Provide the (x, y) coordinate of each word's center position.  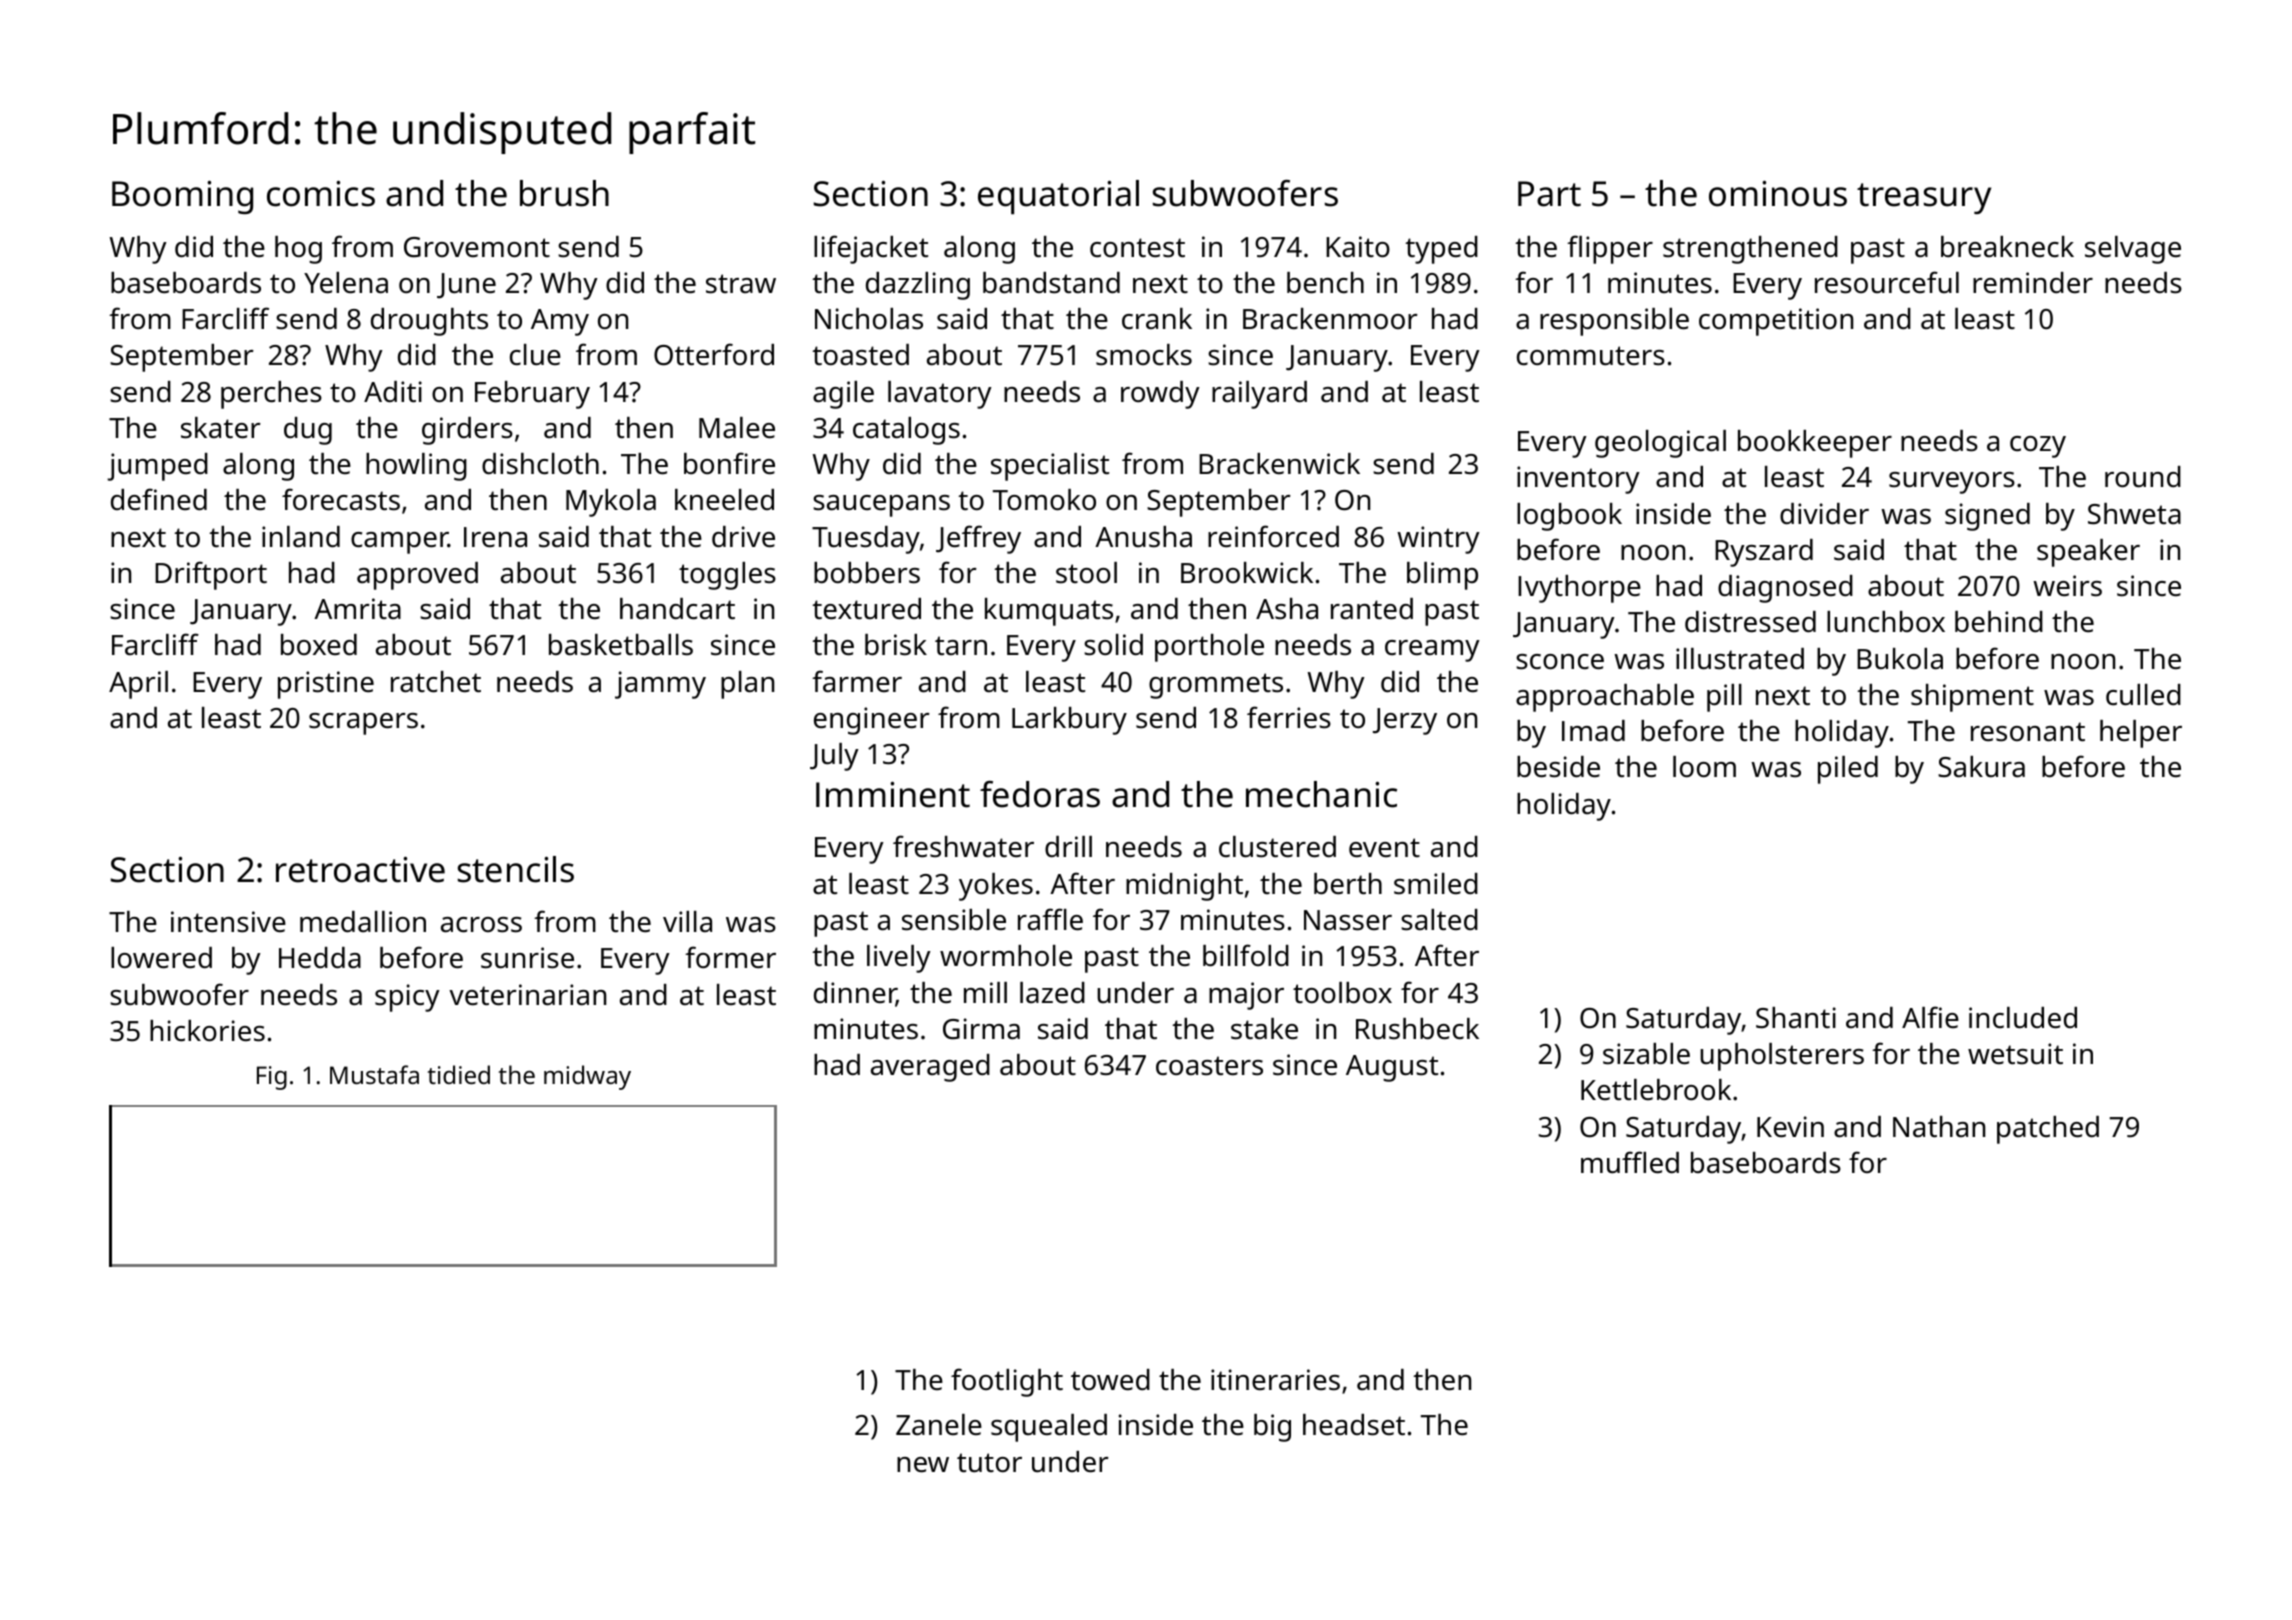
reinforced (1273, 536)
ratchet (436, 682)
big (1272, 1428)
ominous (1778, 193)
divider (1824, 514)
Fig (272, 1078)
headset (1354, 1425)
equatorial (1058, 197)
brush (564, 193)
